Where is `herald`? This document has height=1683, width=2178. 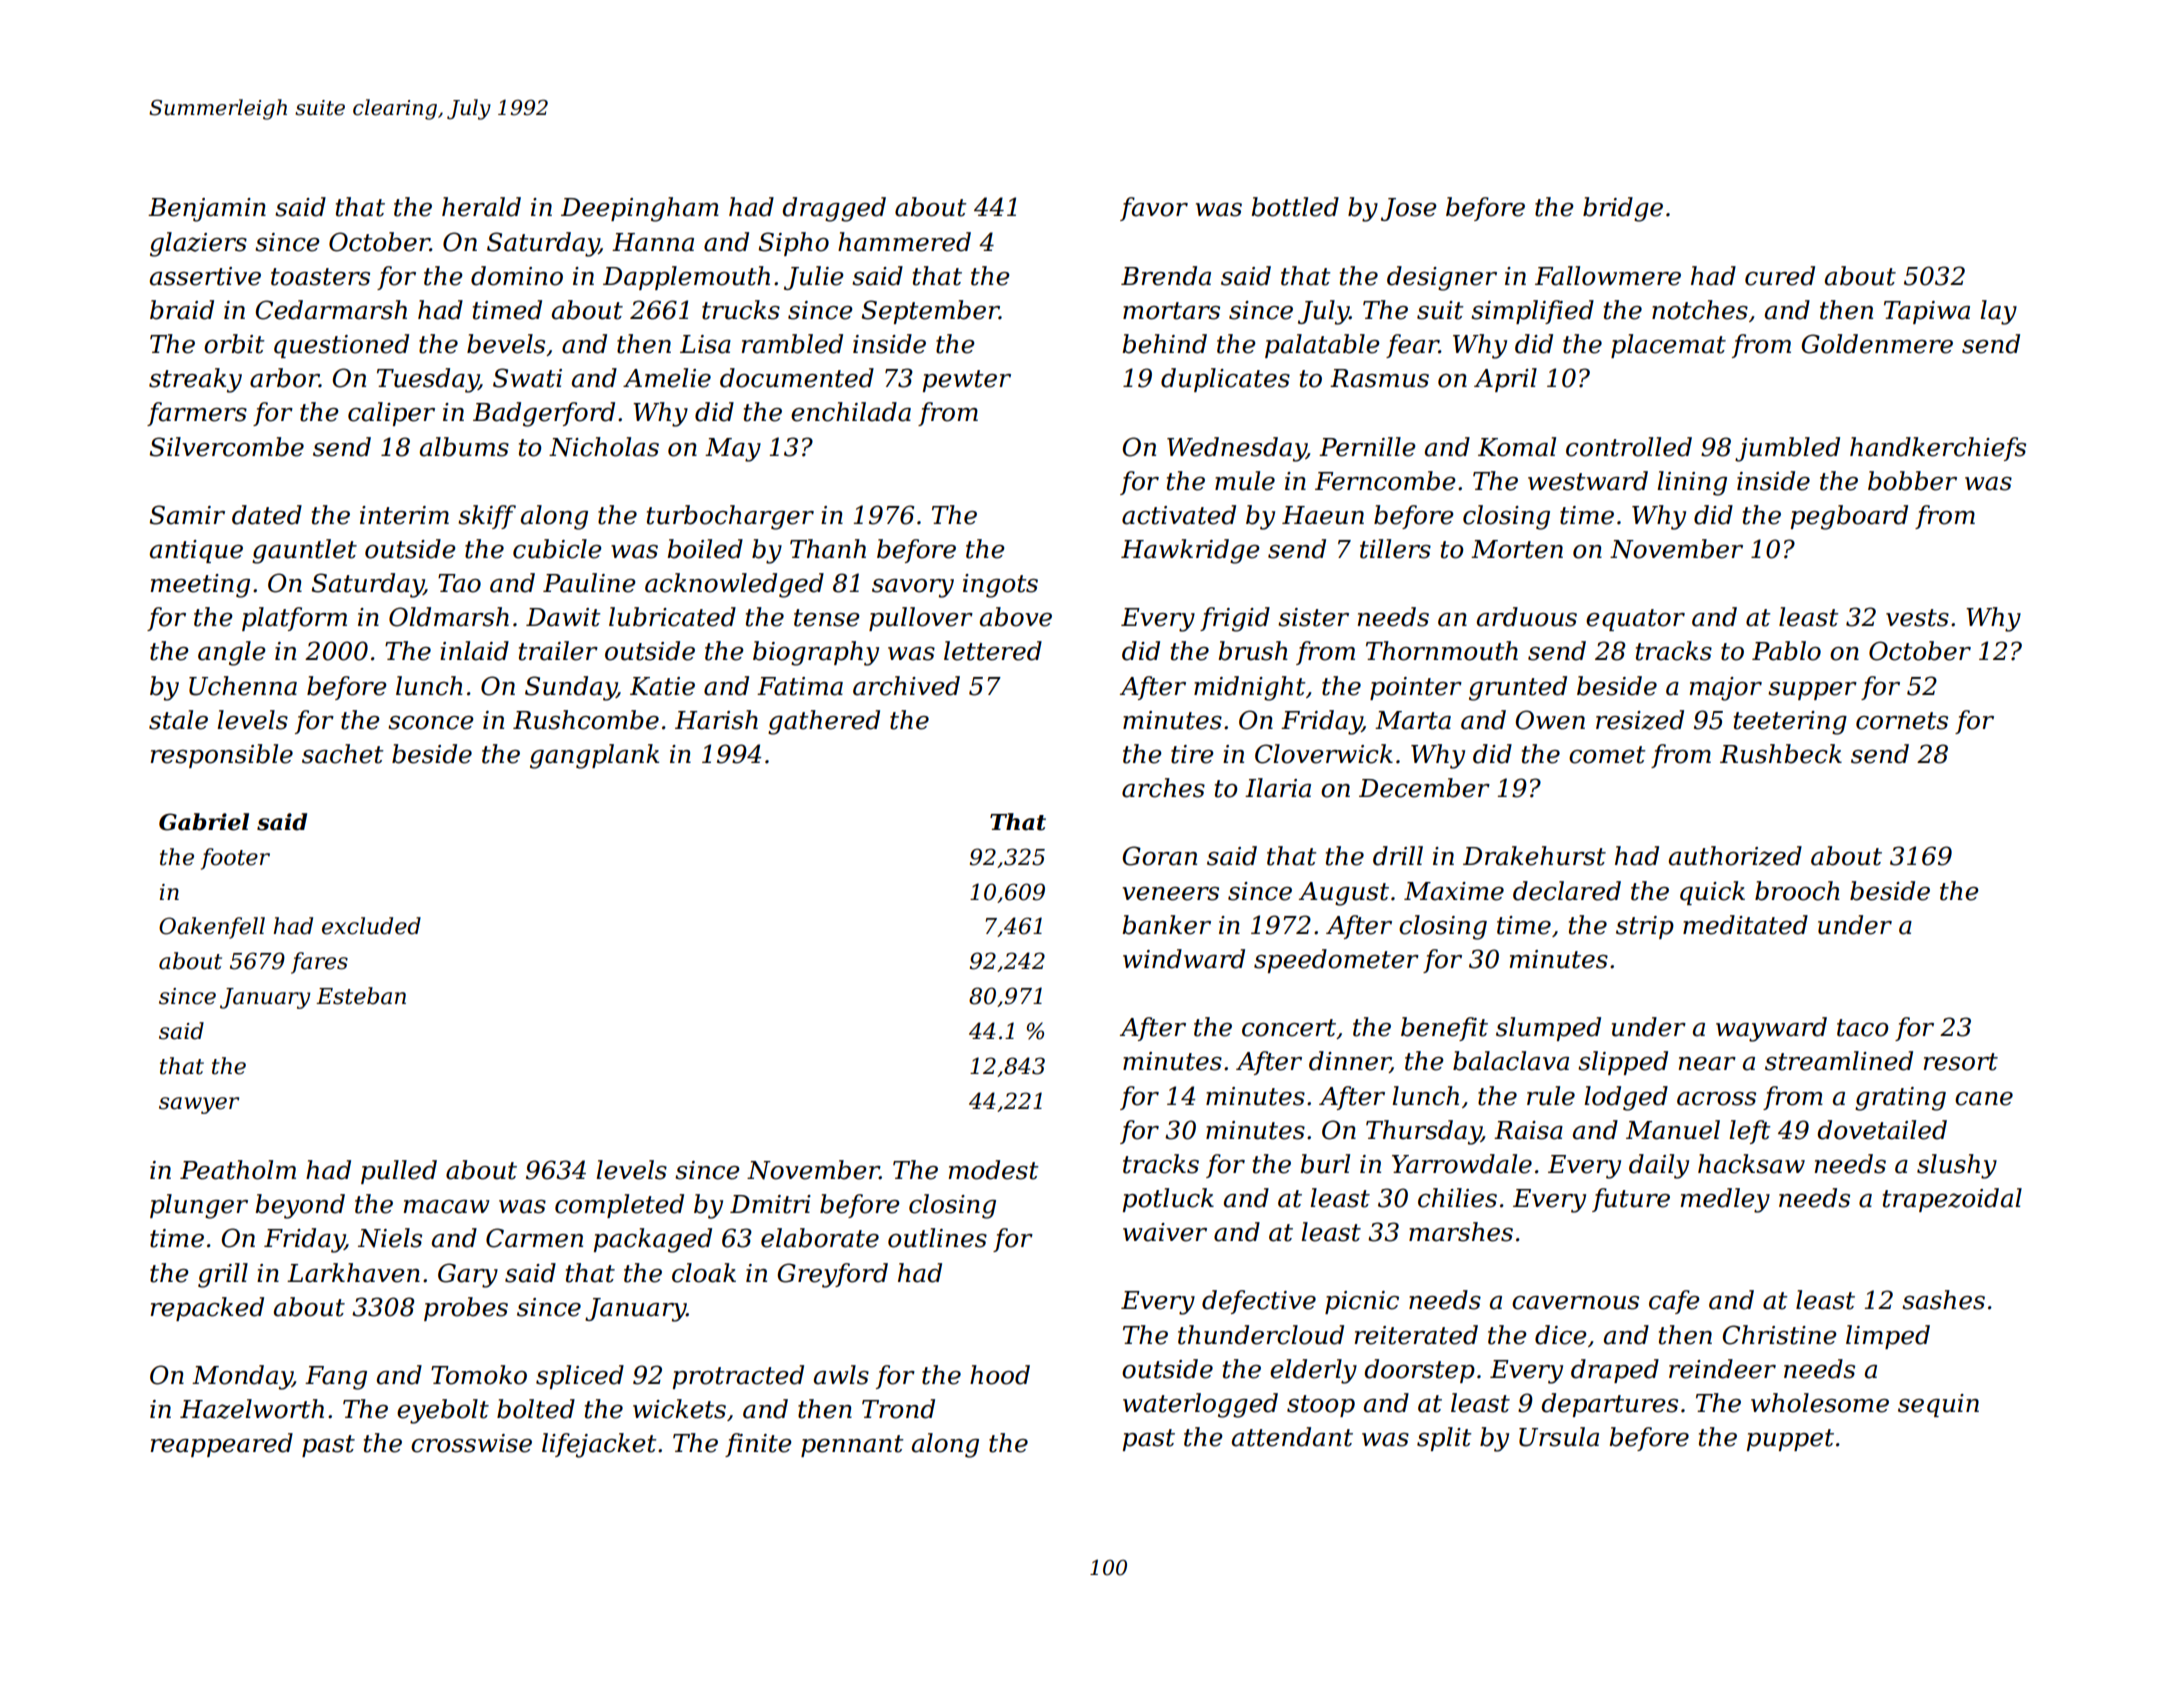
herald is located at coordinates (481, 207).
